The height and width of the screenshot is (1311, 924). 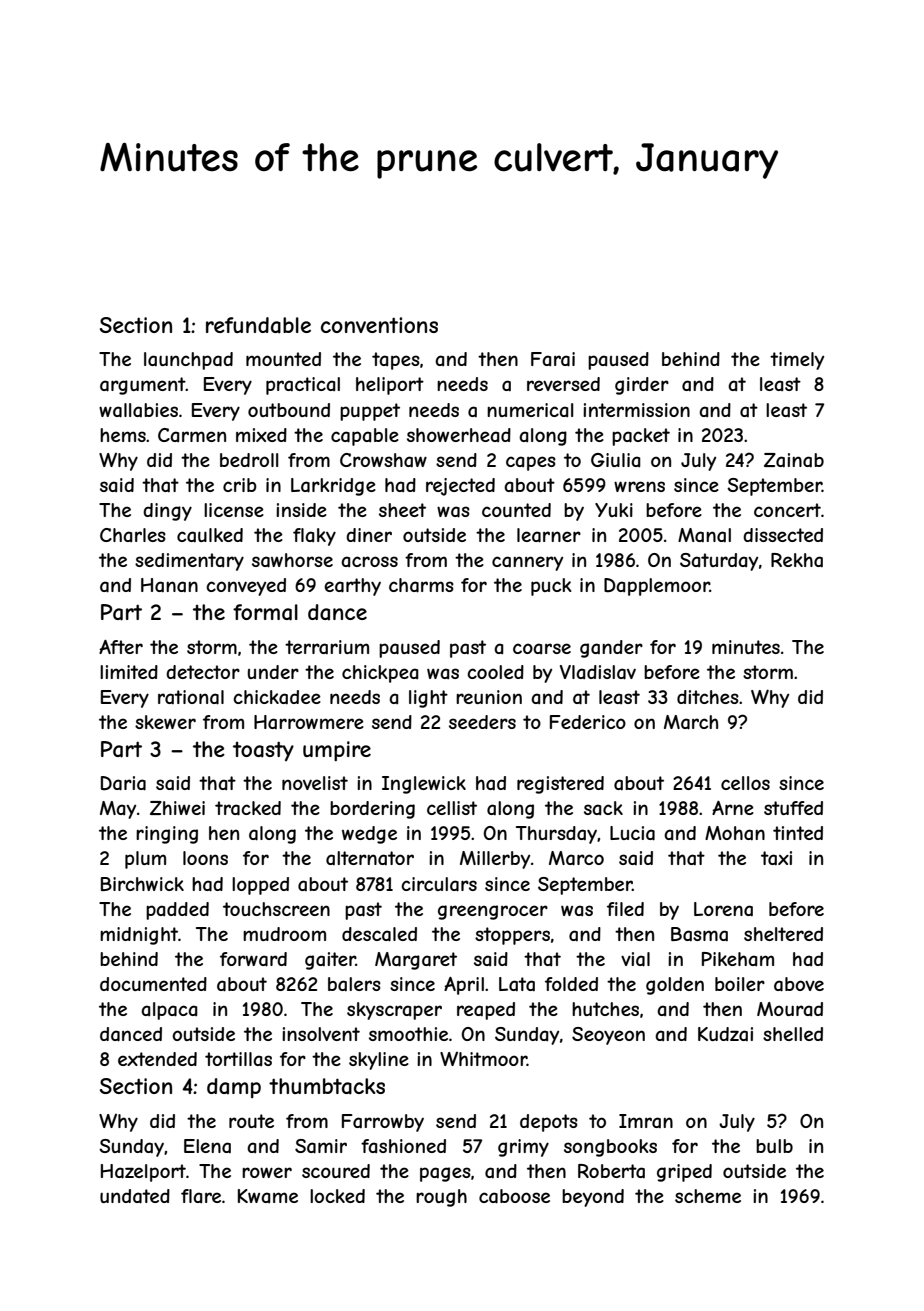 What do you see at coordinates (708, 1196) in the screenshot?
I see `scheme` at bounding box center [708, 1196].
